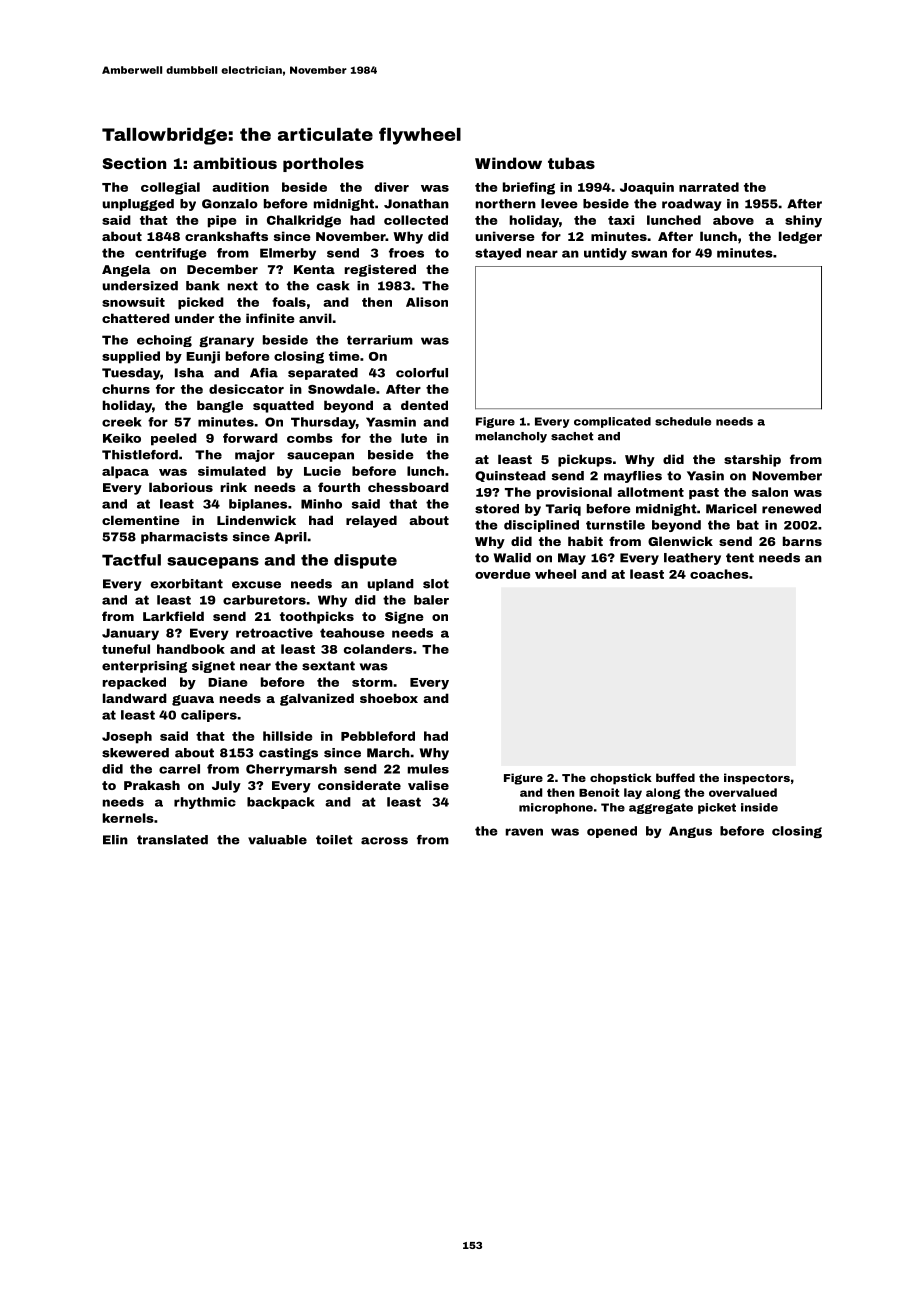 This screenshot has height=1308, width=924. I want to click on across, so click(384, 841).
